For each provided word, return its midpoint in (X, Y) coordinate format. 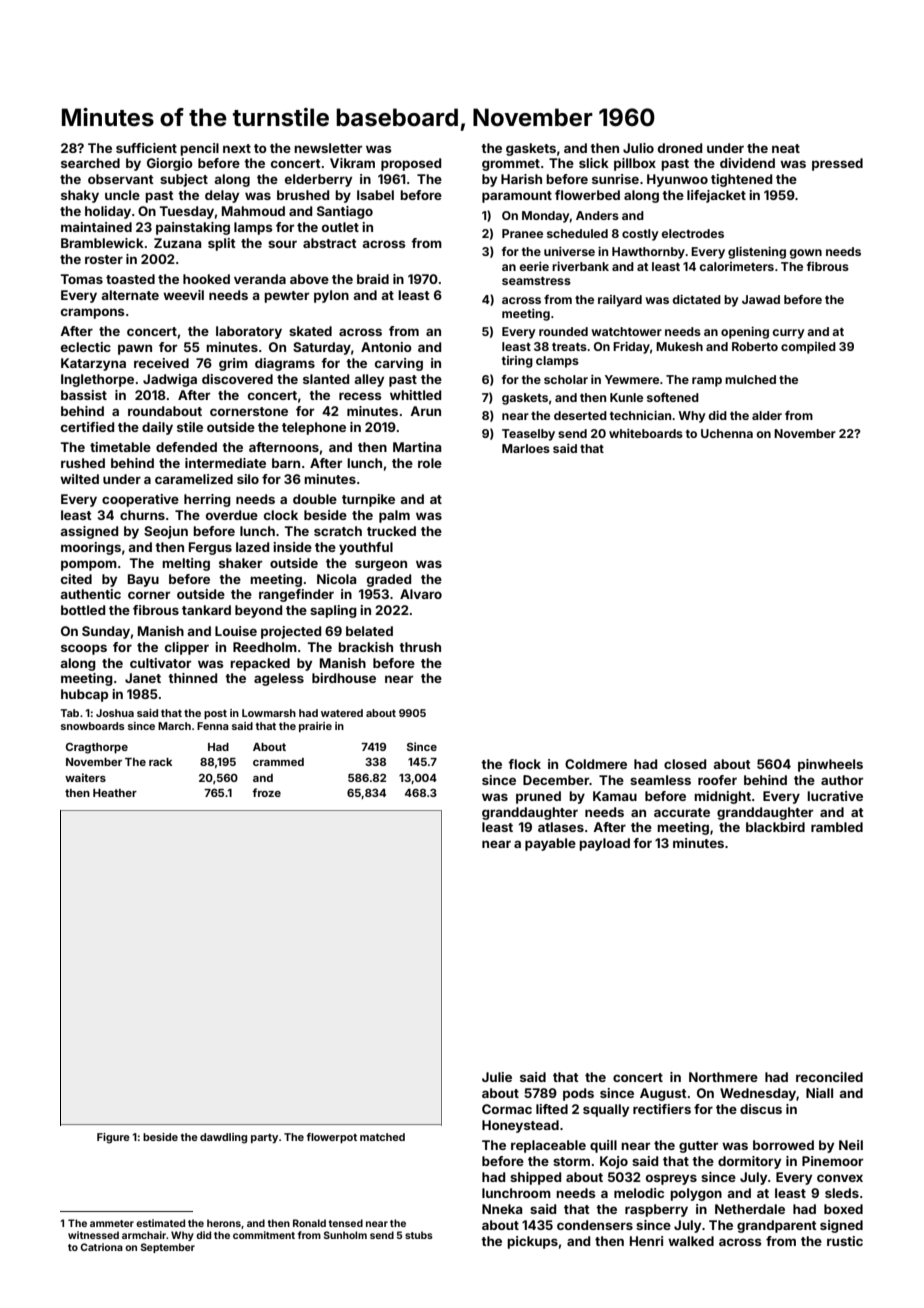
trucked (391, 531)
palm (394, 516)
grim (233, 364)
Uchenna (727, 433)
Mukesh (679, 346)
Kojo (614, 1162)
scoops (84, 649)
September (168, 1248)
